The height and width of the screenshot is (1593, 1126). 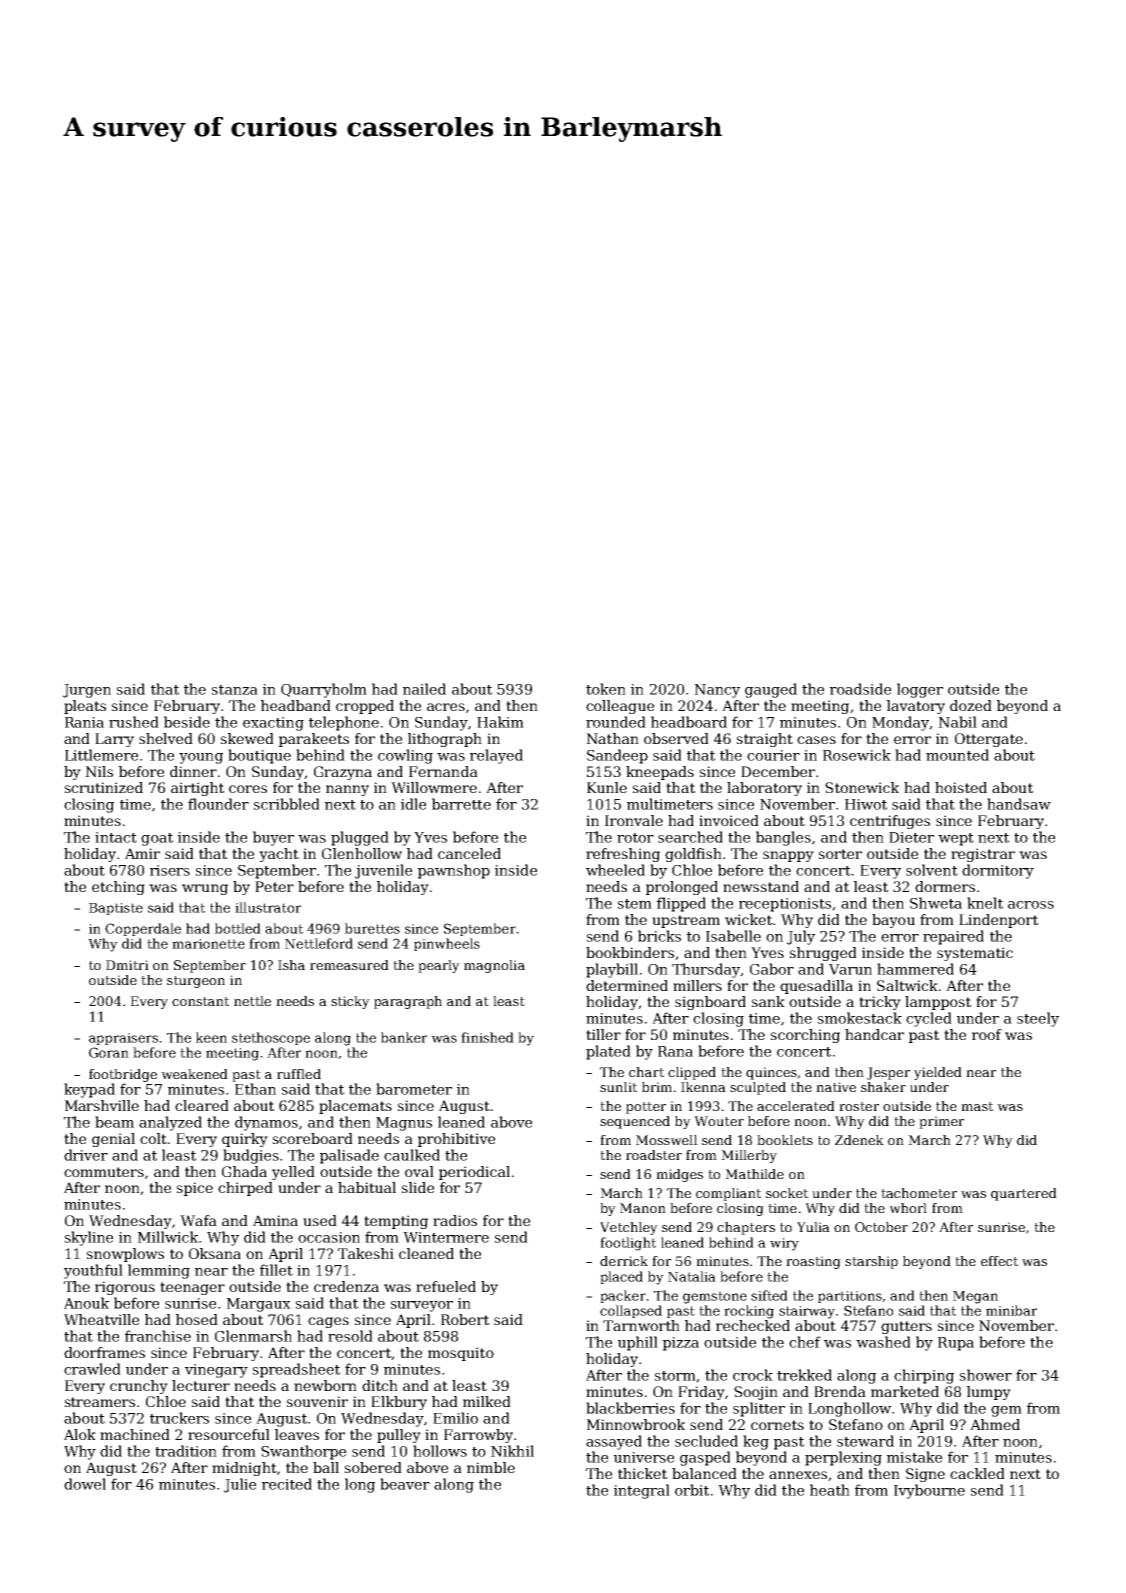 I want to click on Wintermere, so click(x=446, y=1237).
